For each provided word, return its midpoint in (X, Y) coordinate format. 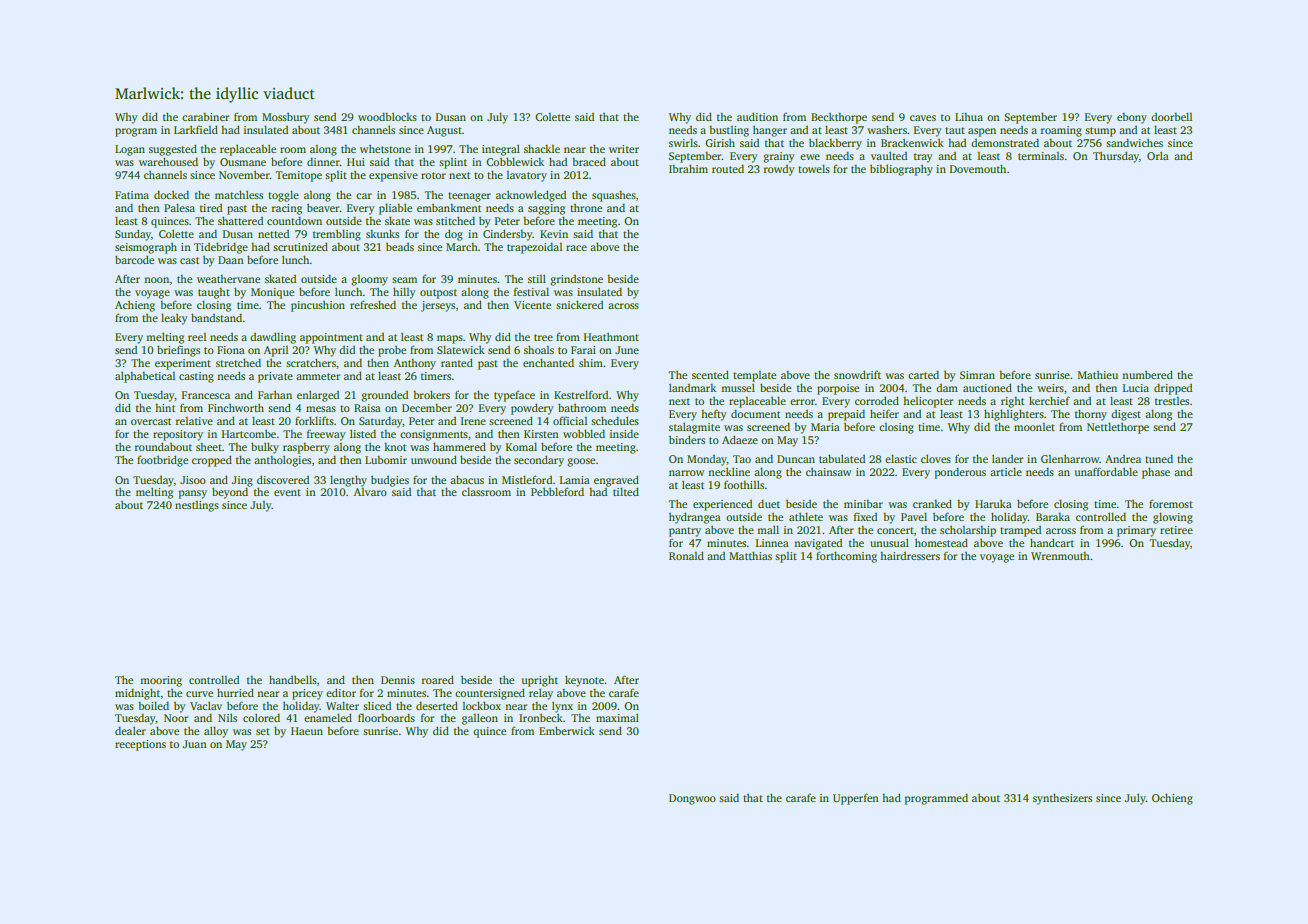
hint (165, 407)
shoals (539, 349)
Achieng (135, 306)
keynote (584, 681)
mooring (161, 681)
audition (757, 116)
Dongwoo (692, 799)
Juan (195, 744)
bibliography (901, 170)
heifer (884, 413)
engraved (616, 481)
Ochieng (1172, 799)
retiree (1176, 530)
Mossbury (285, 118)
